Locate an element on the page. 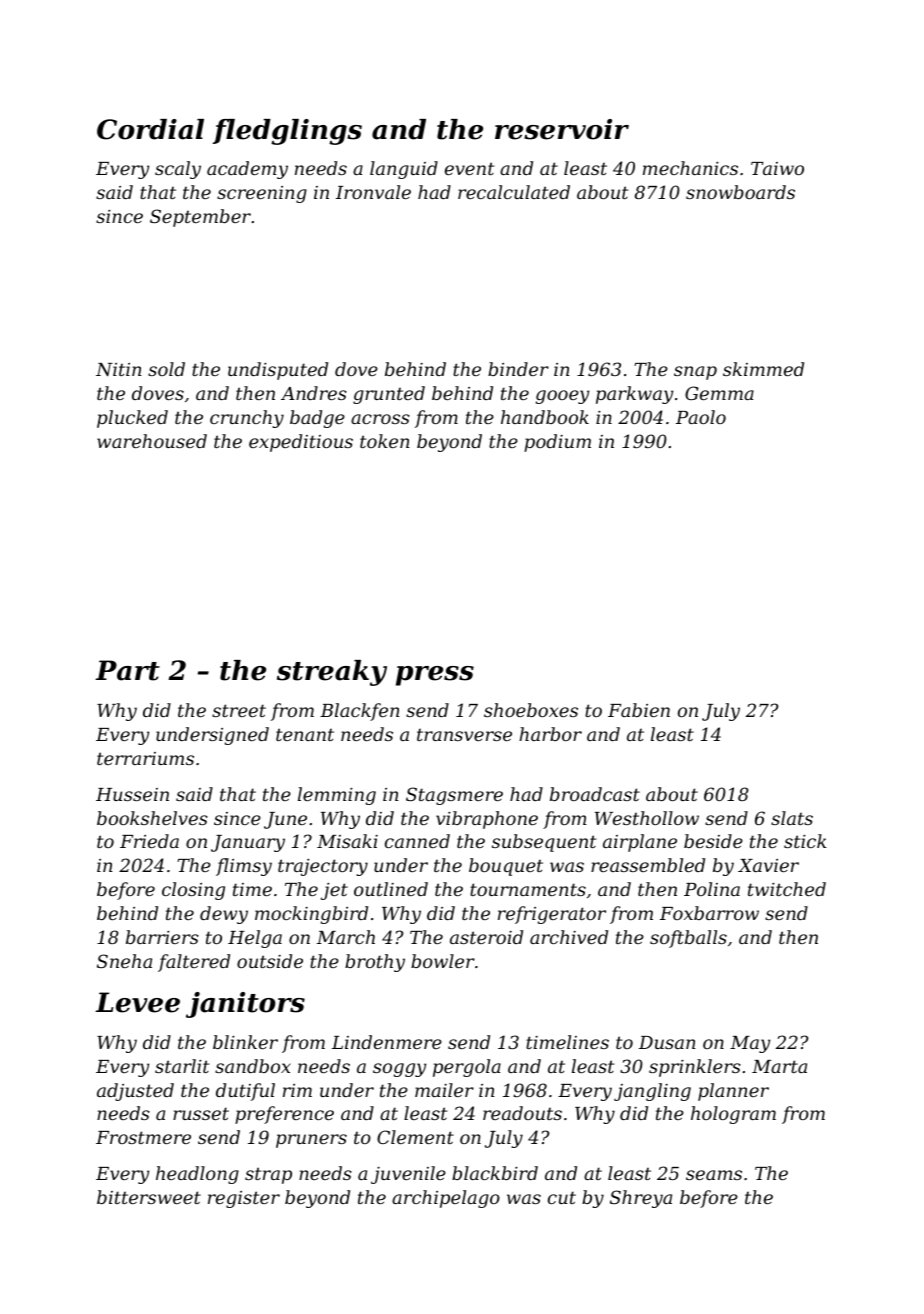 Image resolution: width=924 pixels, height=1314 pixels. event is located at coordinates (469, 168).
